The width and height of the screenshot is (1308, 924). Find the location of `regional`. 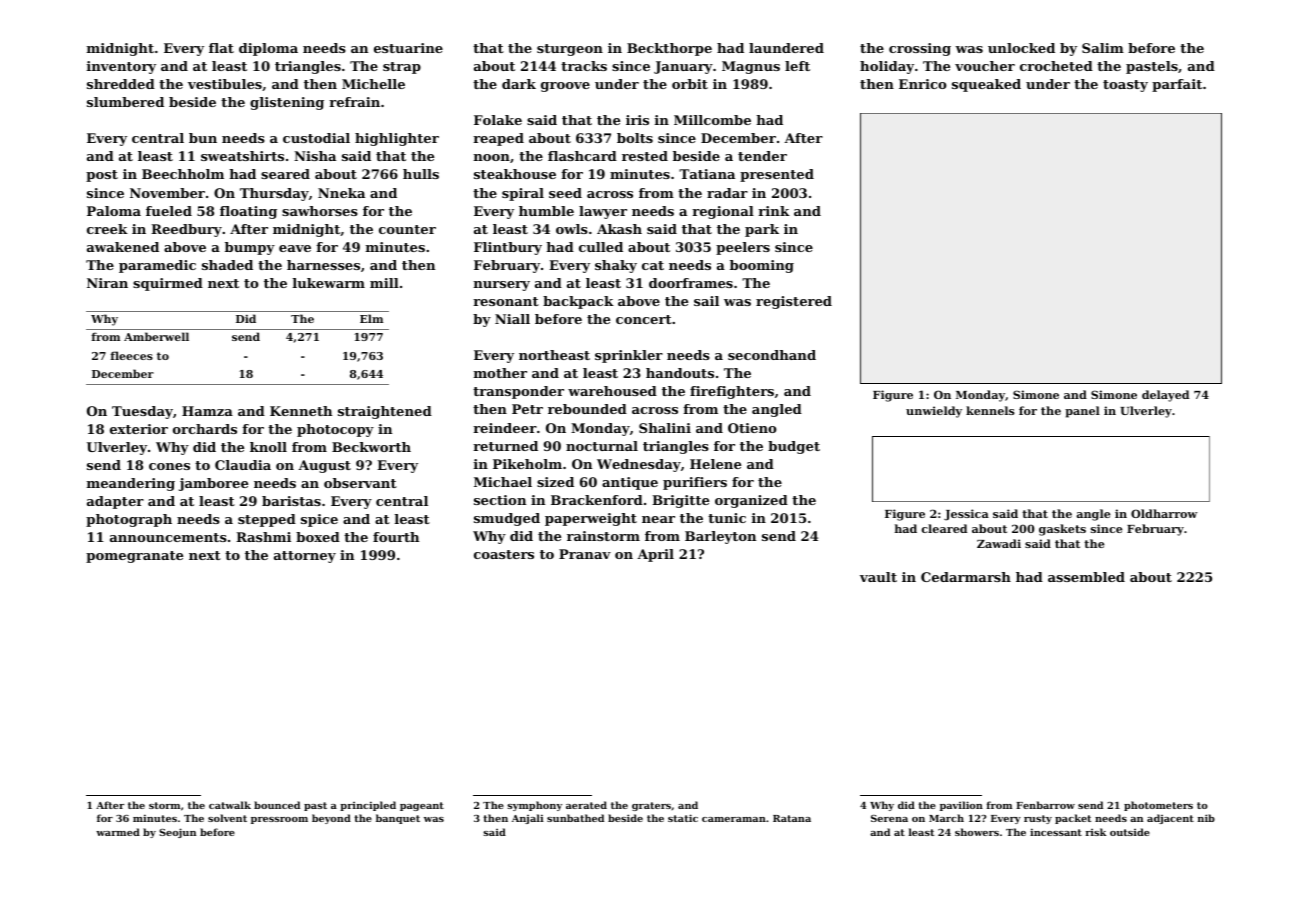

regional is located at coordinates (723, 212).
